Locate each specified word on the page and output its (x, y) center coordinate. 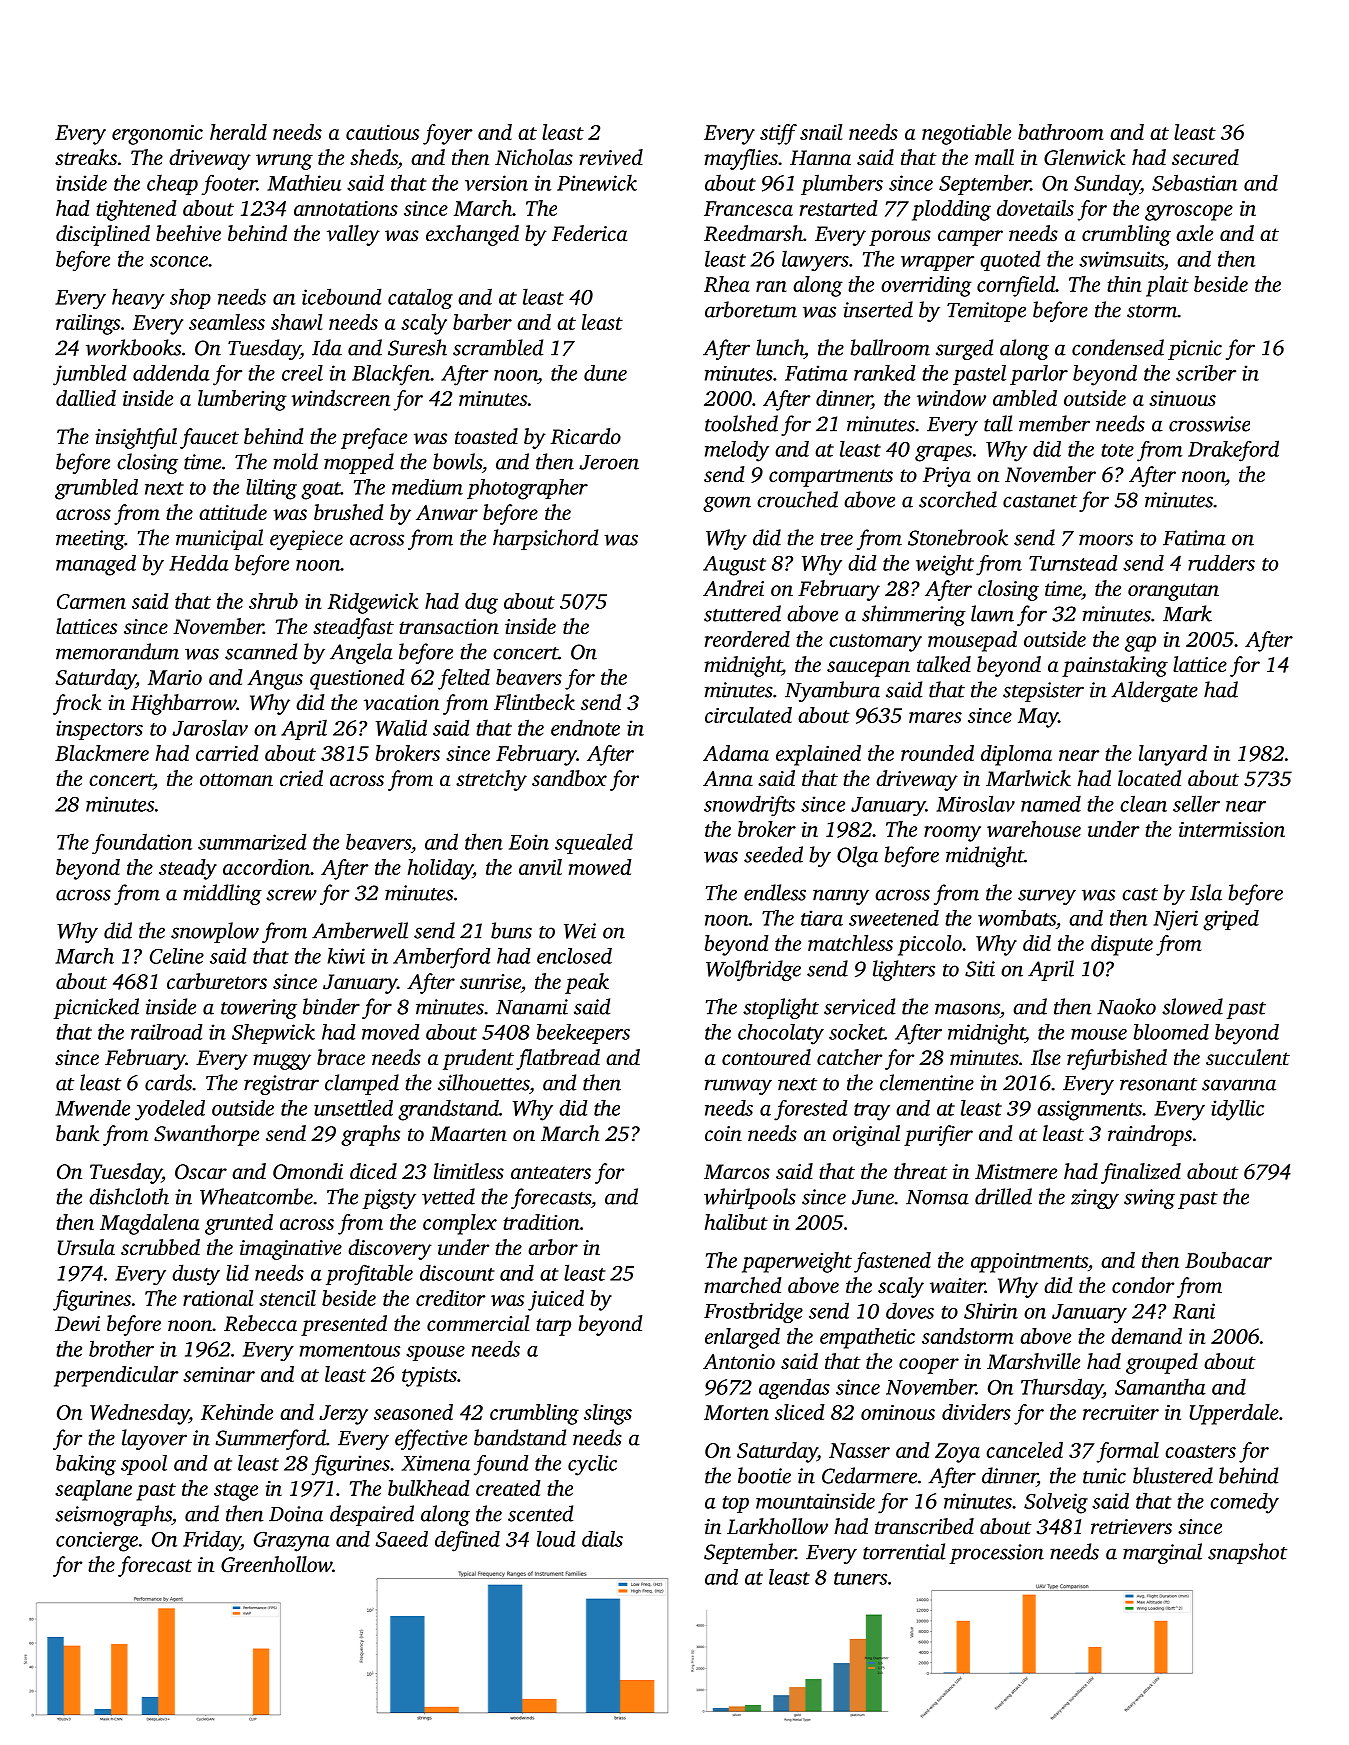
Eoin (529, 842)
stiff (778, 134)
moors (1106, 540)
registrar (281, 1085)
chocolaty (781, 1034)
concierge (97, 1541)
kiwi (346, 956)
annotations (346, 208)
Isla (1206, 892)
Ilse (1046, 1057)
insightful (136, 438)
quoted (1010, 260)
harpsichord (545, 539)
